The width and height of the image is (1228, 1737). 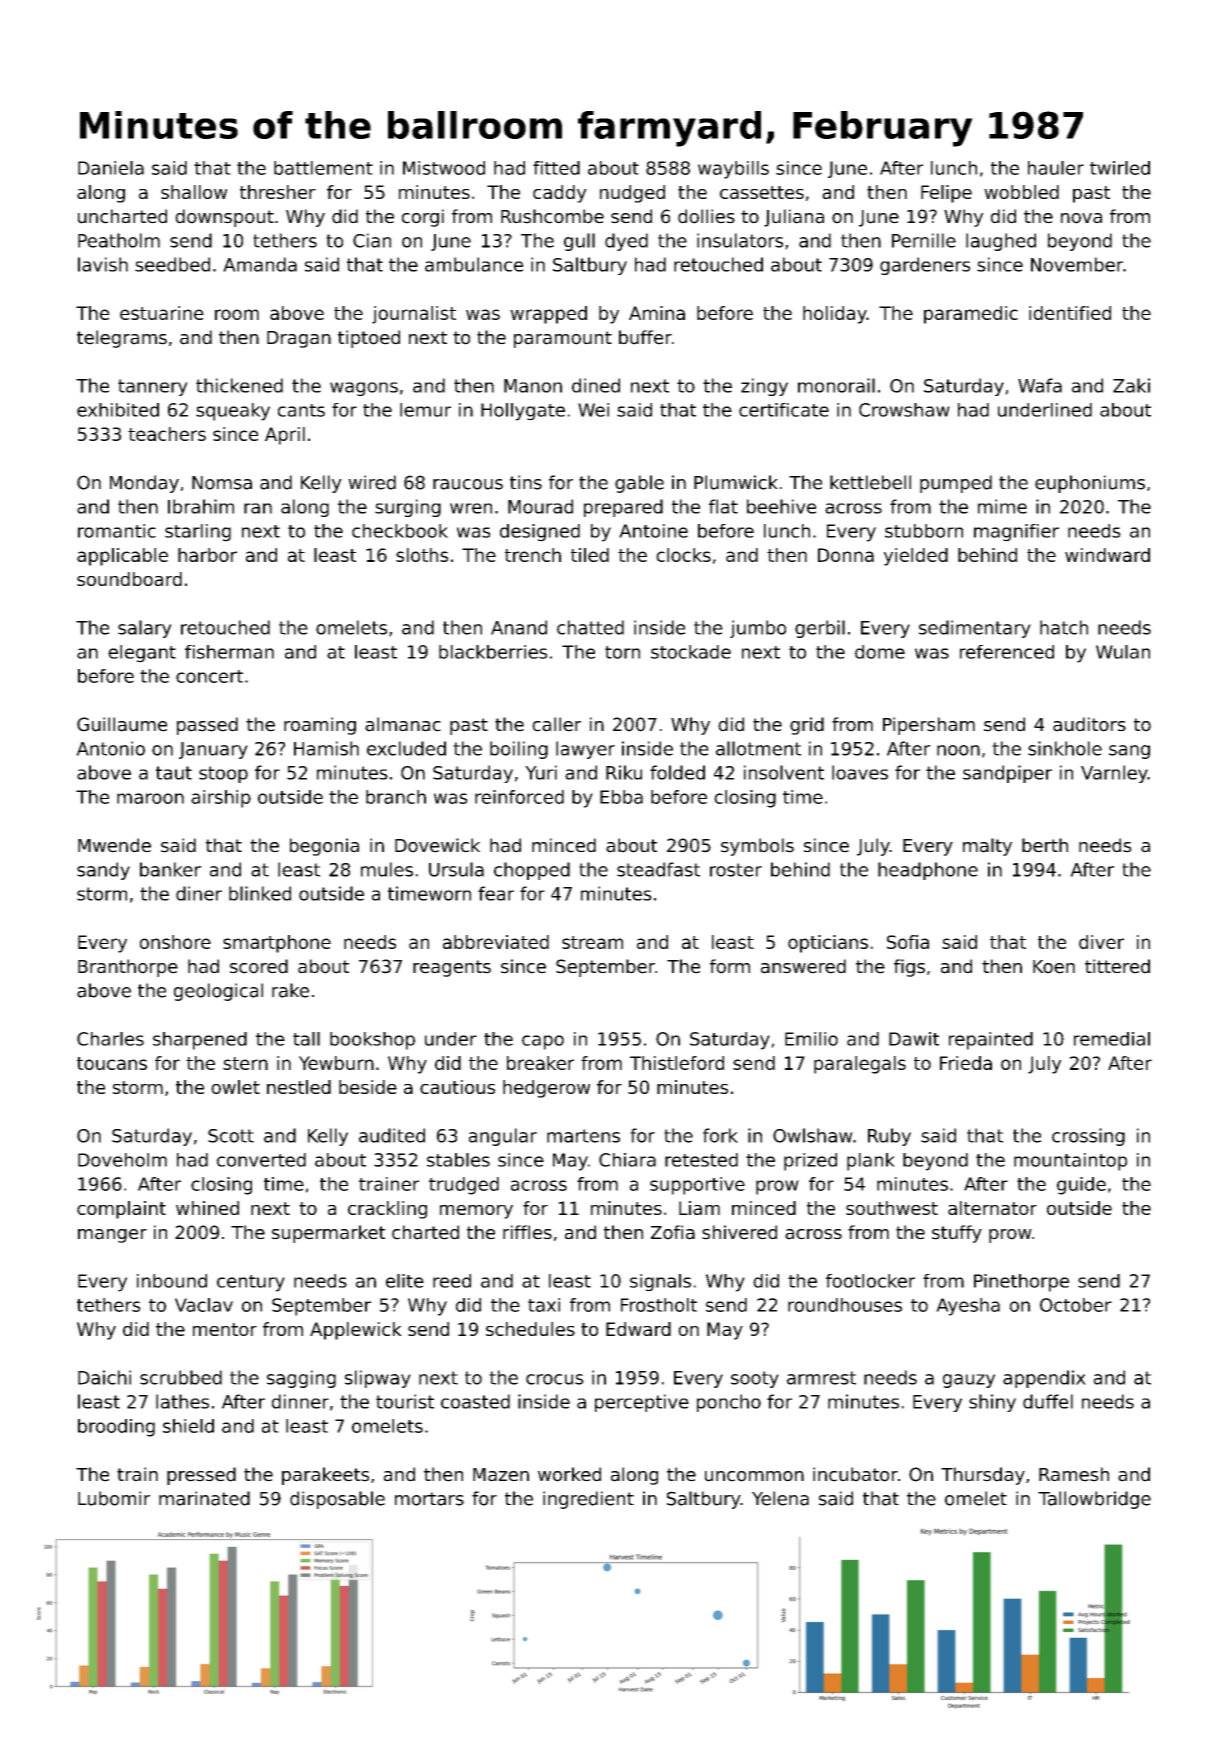 I want to click on Thistleford, so click(x=677, y=1063).
